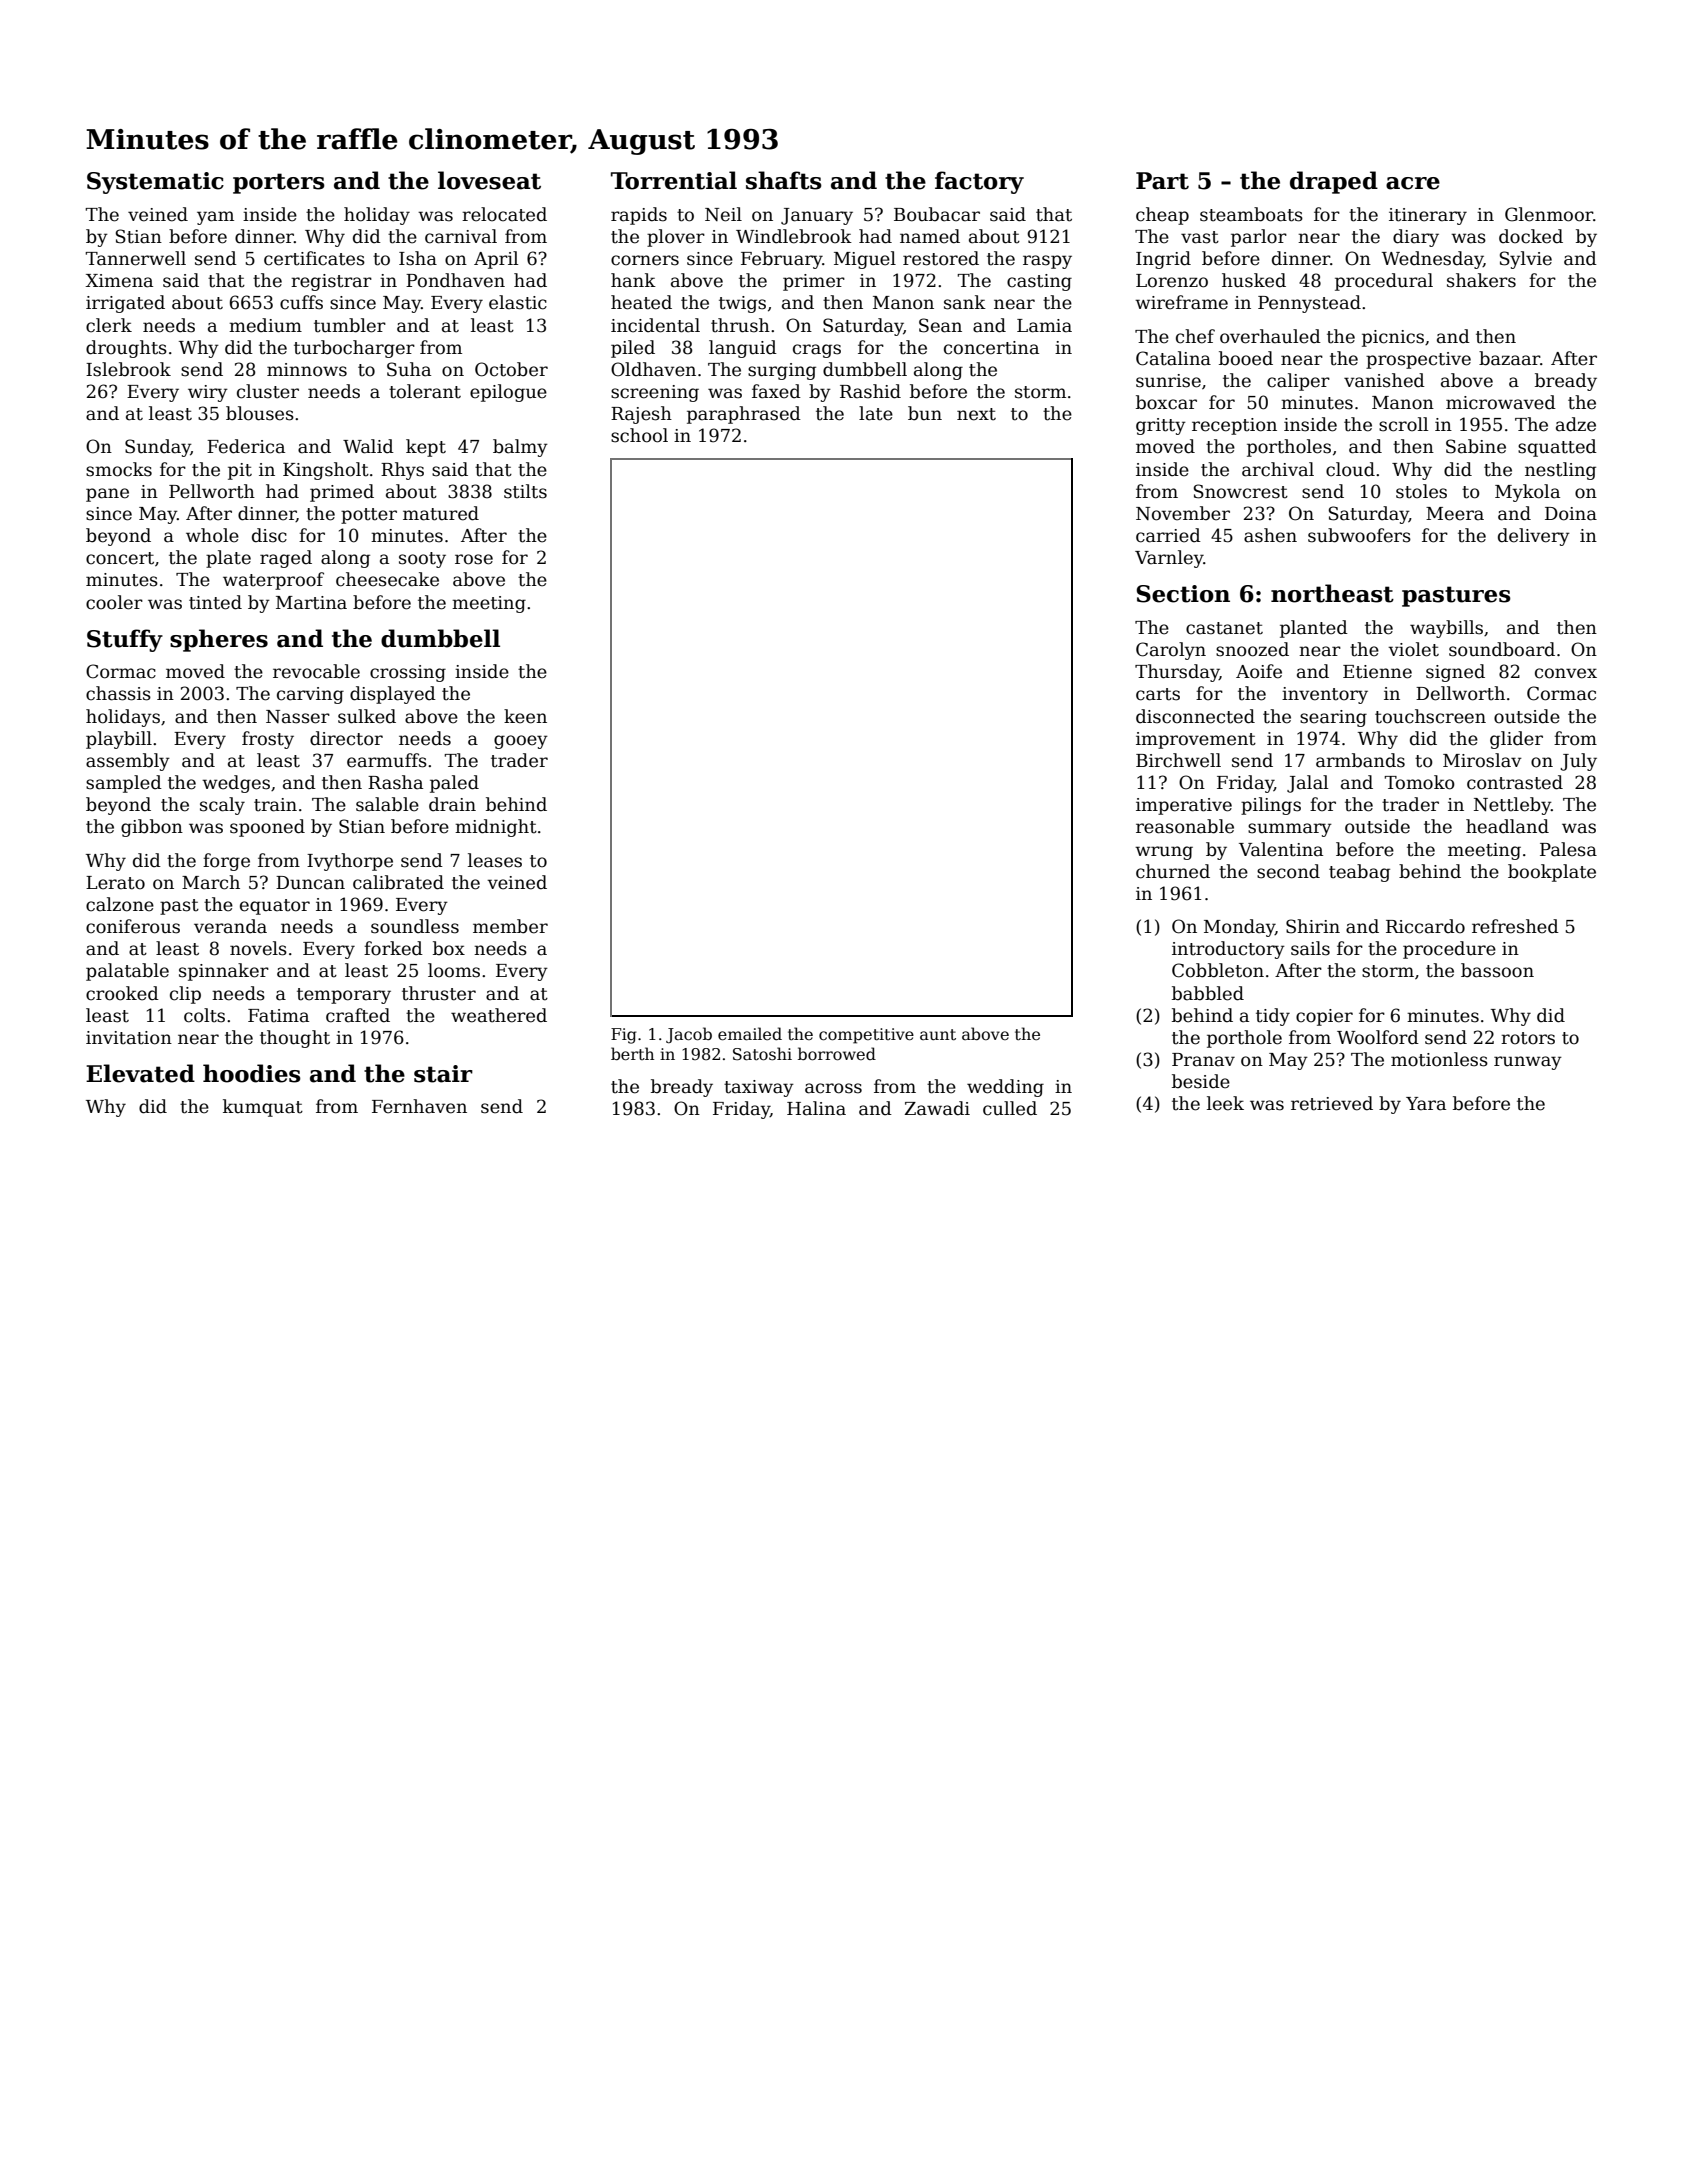 The image size is (1683, 2178). I want to click on factory, so click(979, 182).
